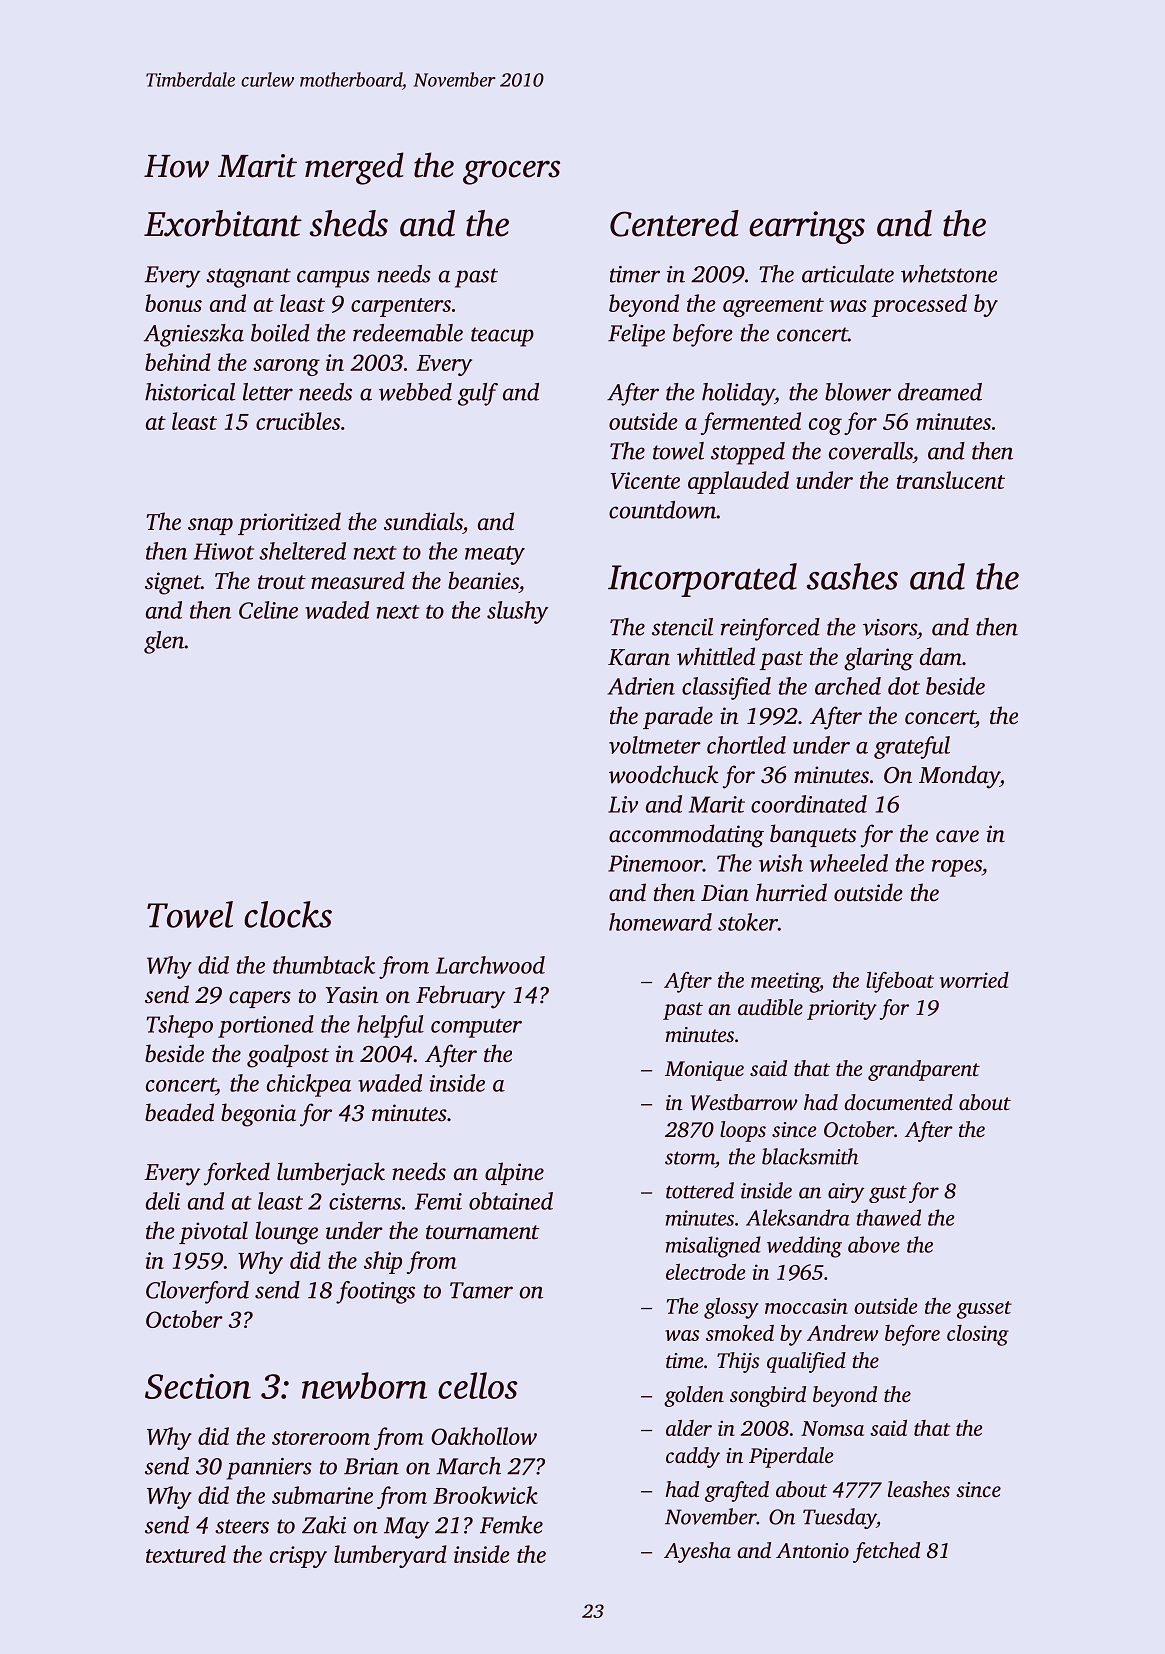 The image size is (1165, 1654). Describe the element at coordinates (949, 274) in the image. I see `whetstone` at that location.
